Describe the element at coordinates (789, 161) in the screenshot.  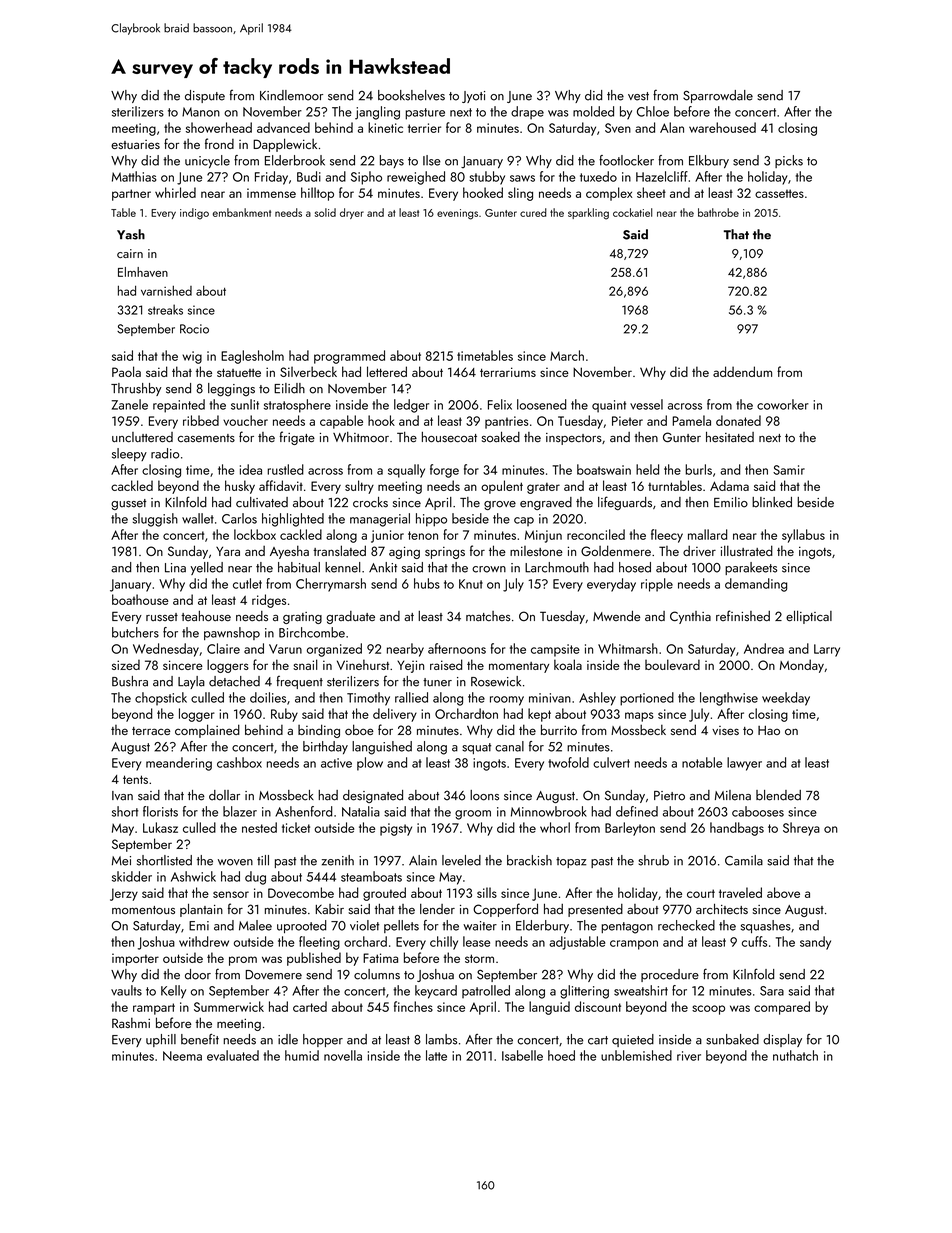
I see `picks` at that location.
